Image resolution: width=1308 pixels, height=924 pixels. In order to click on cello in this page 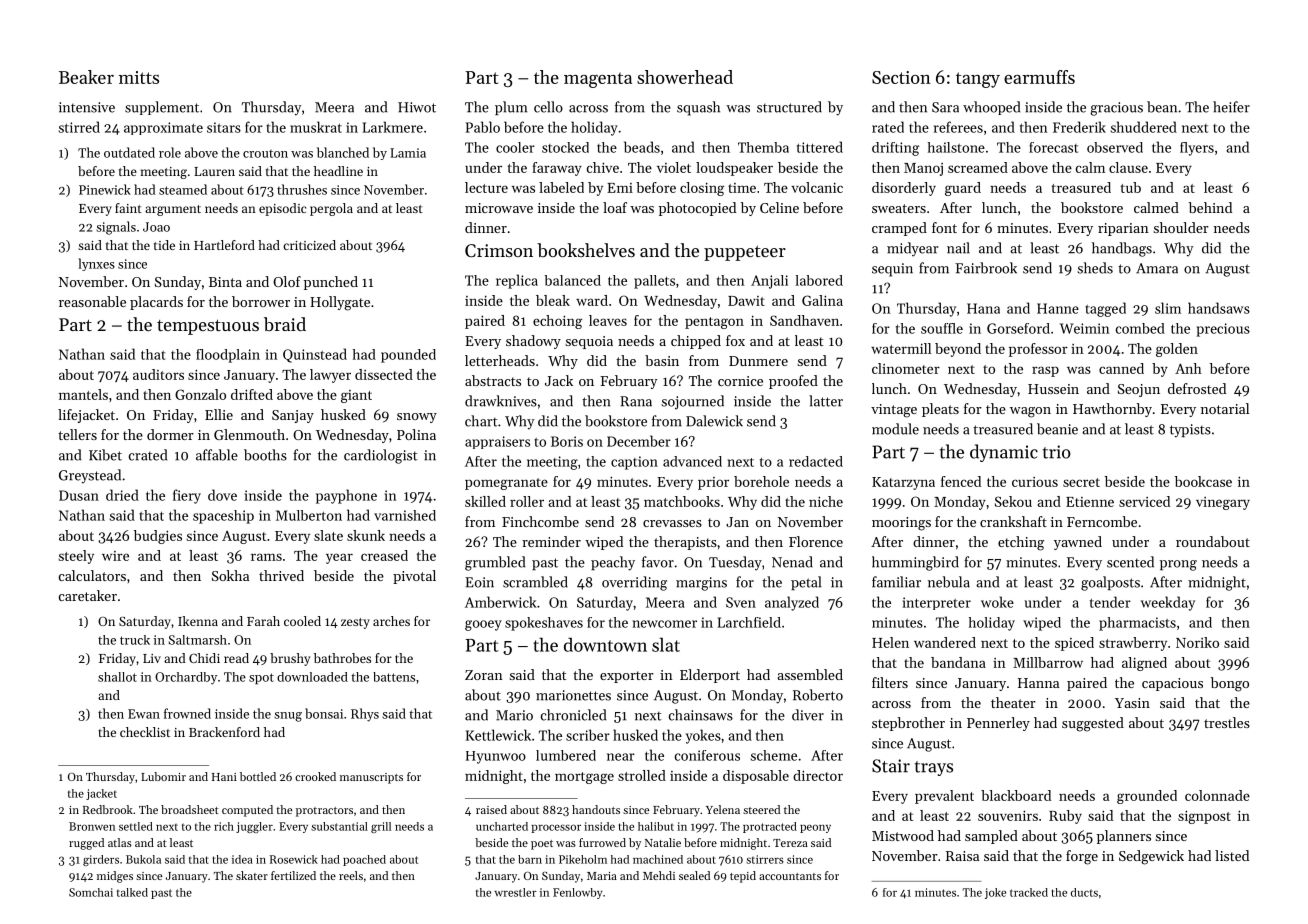, I will do `click(548, 107)`.
